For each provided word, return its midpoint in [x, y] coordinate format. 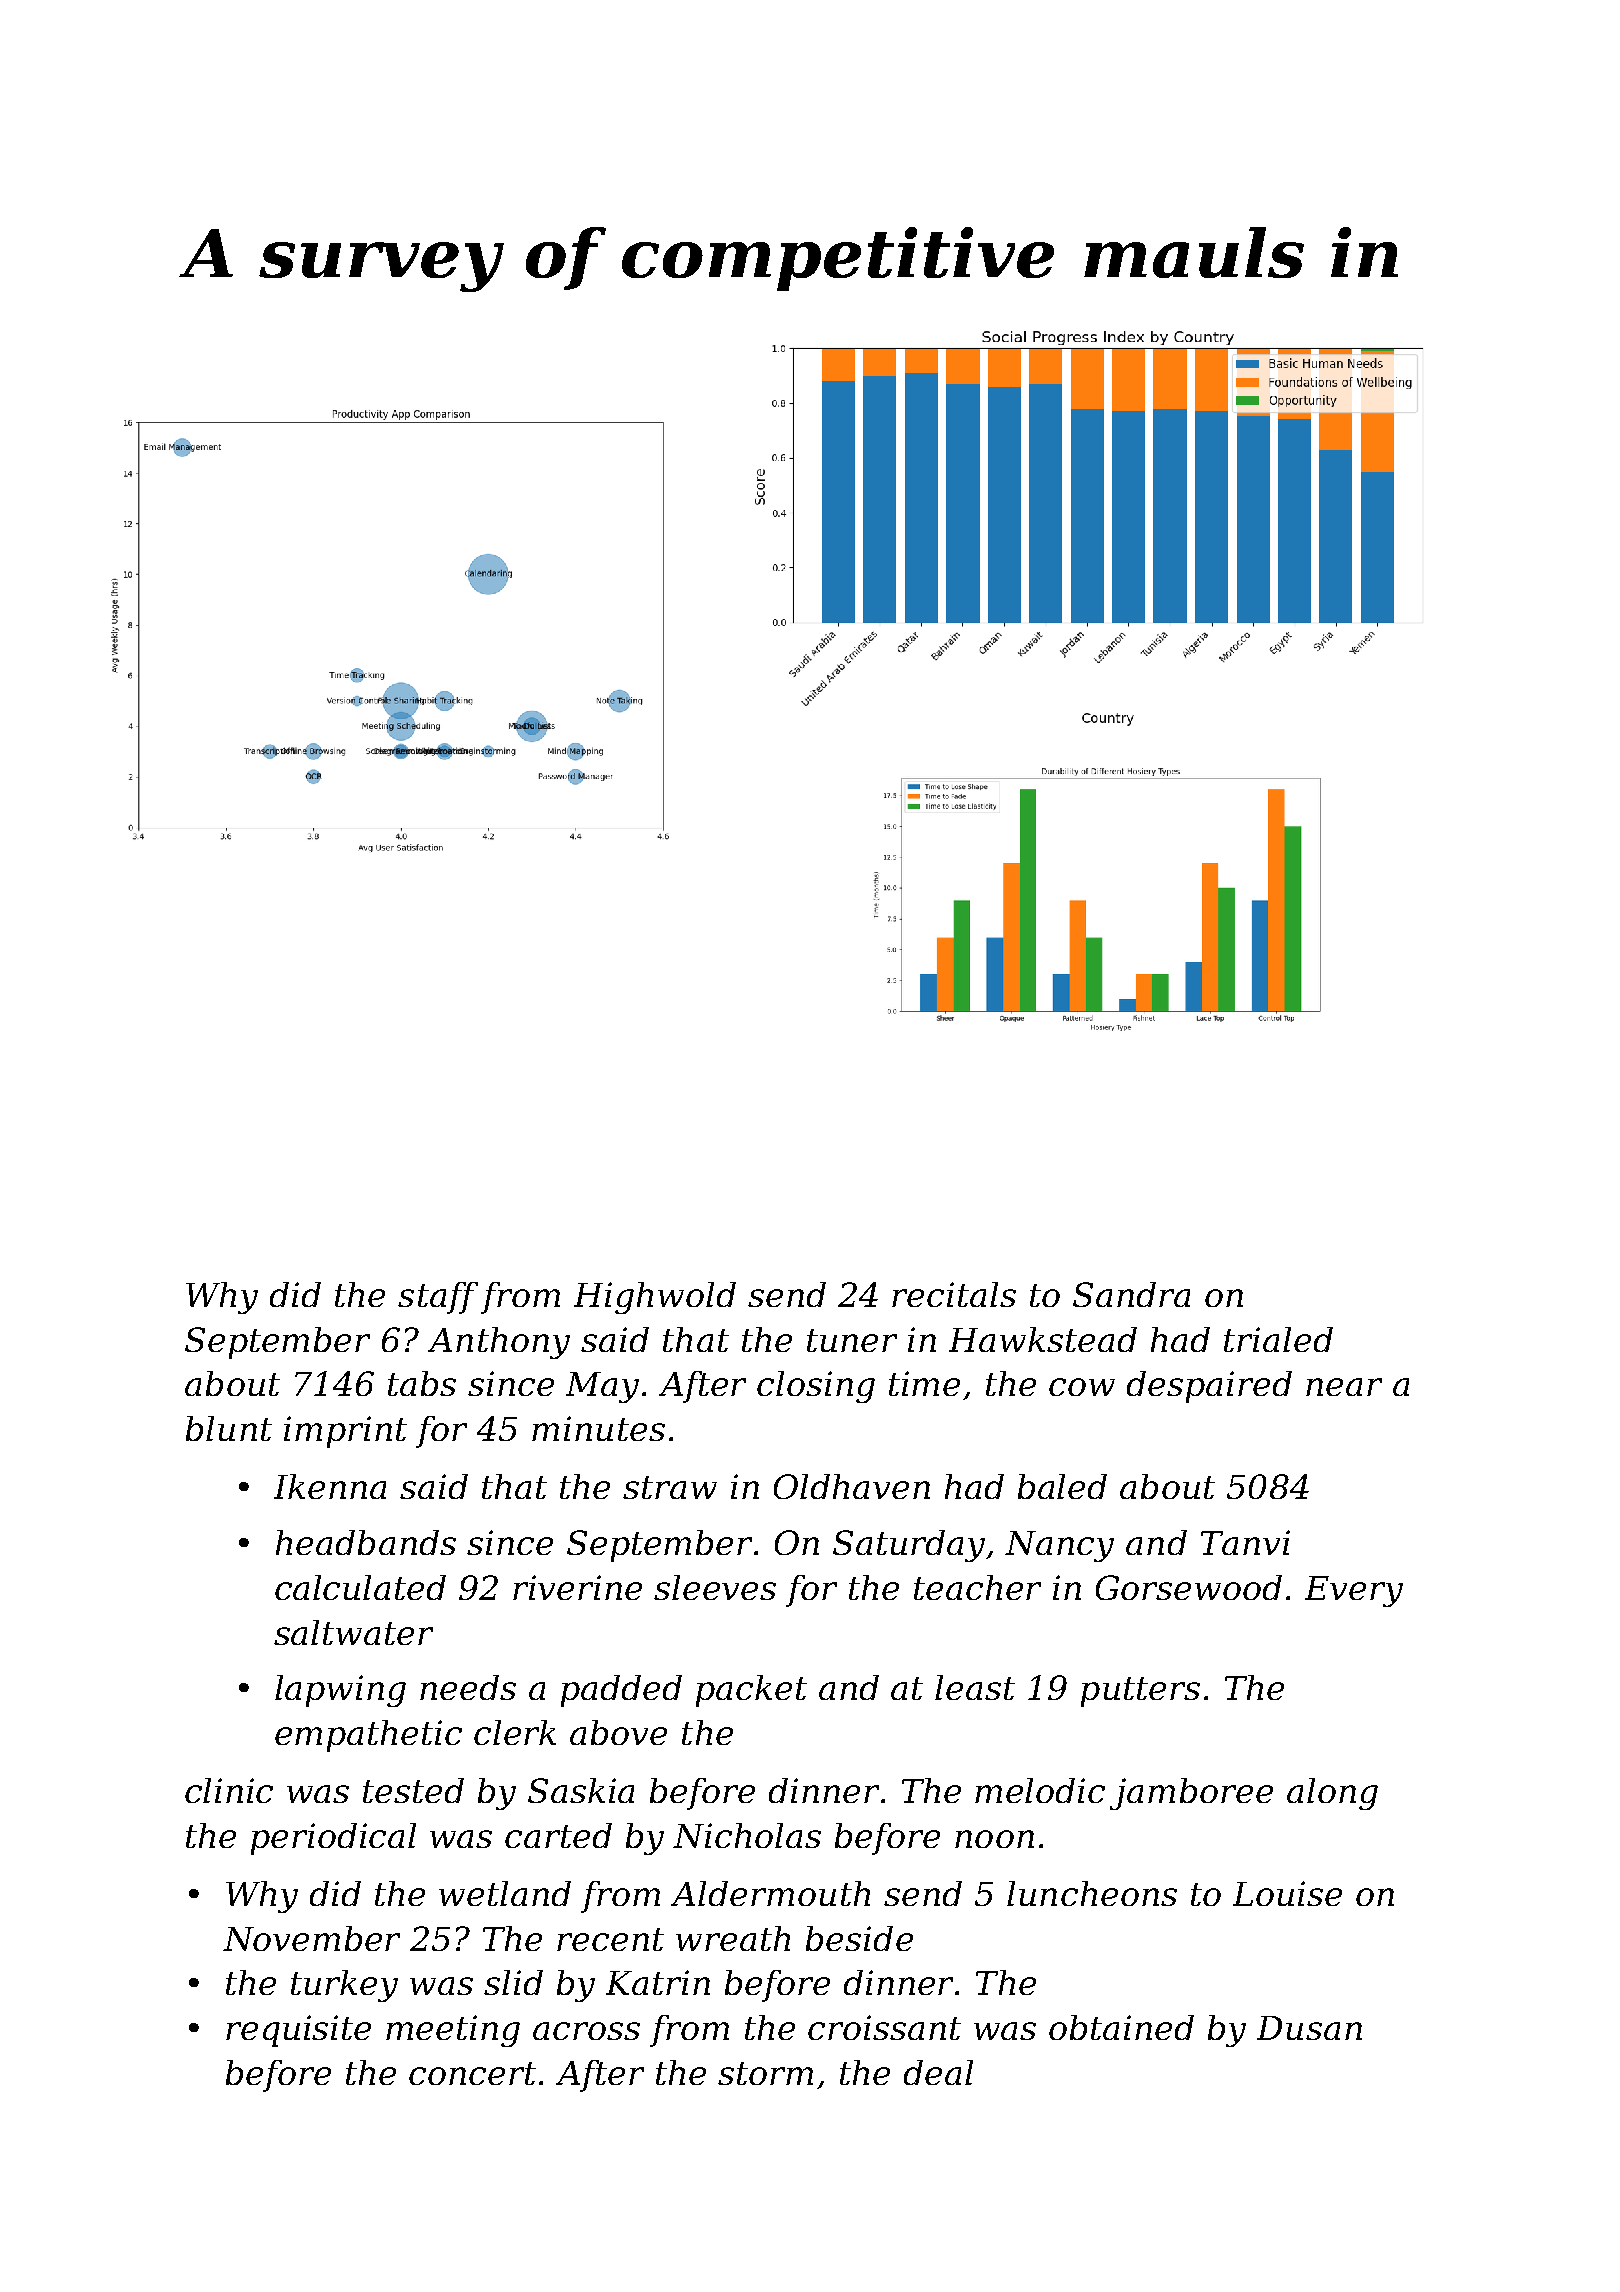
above [618, 1732]
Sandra [1131, 1294]
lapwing [340, 1691]
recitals [954, 1294]
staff [438, 1298]
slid [513, 1982]
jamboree [1191, 1794]
